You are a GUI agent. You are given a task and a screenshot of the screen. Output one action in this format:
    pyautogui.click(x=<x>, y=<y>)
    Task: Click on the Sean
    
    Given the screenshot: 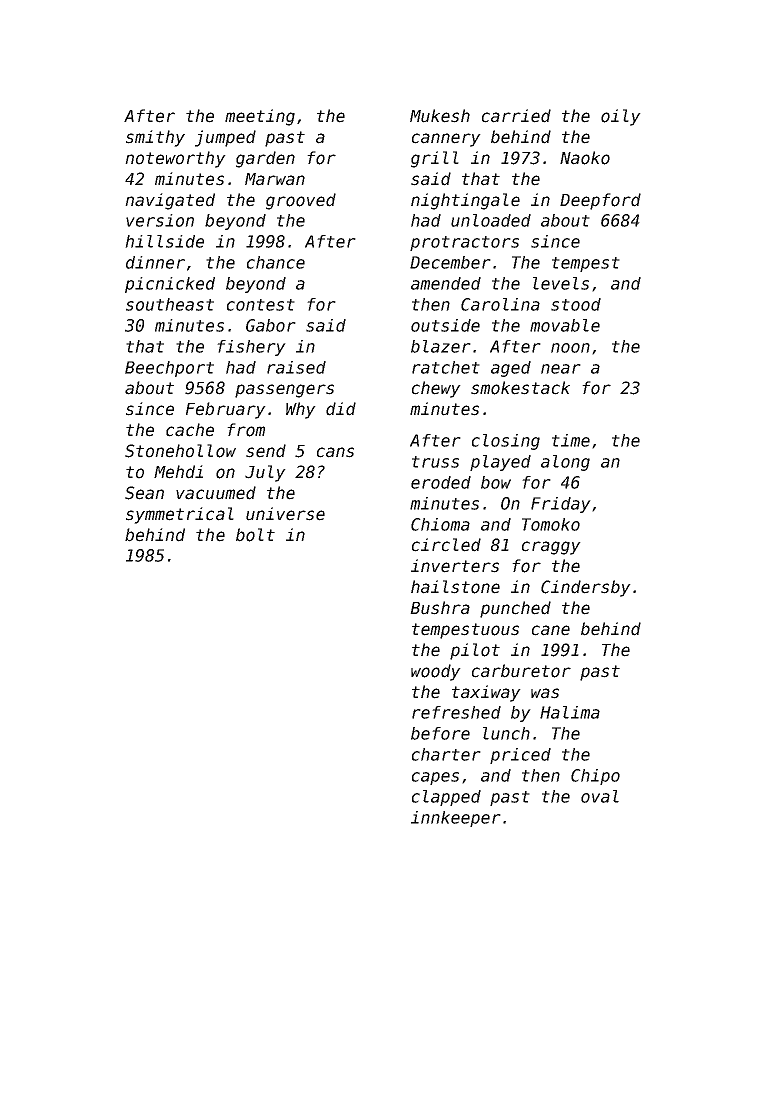 What is the action you would take?
    pyautogui.click(x=144, y=493)
